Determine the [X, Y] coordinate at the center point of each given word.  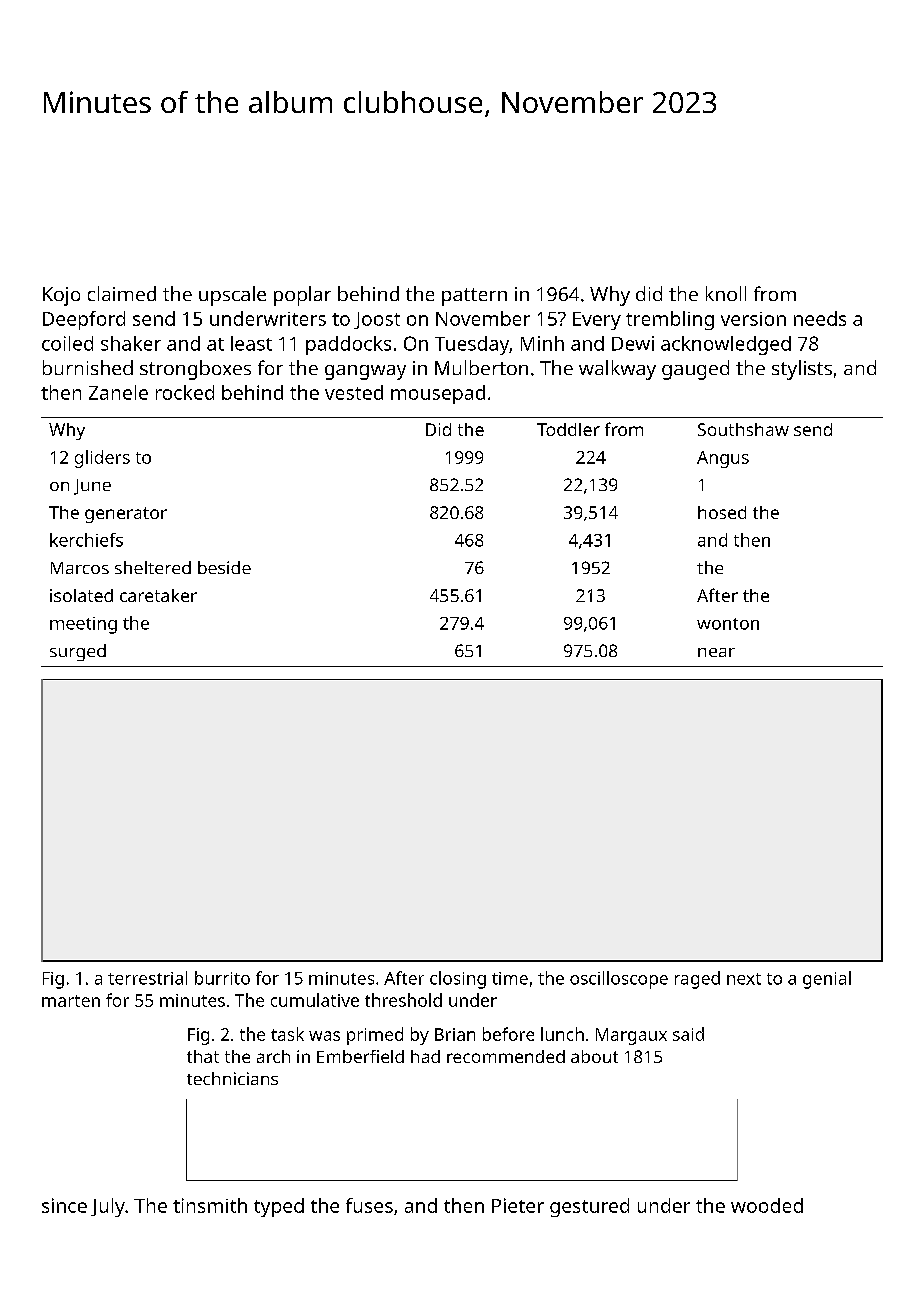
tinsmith [210, 1205]
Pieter [518, 1205]
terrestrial [147, 978]
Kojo [61, 296]
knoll [726, 293]
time [510, 978]
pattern [474, 297]
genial [827, 980]
